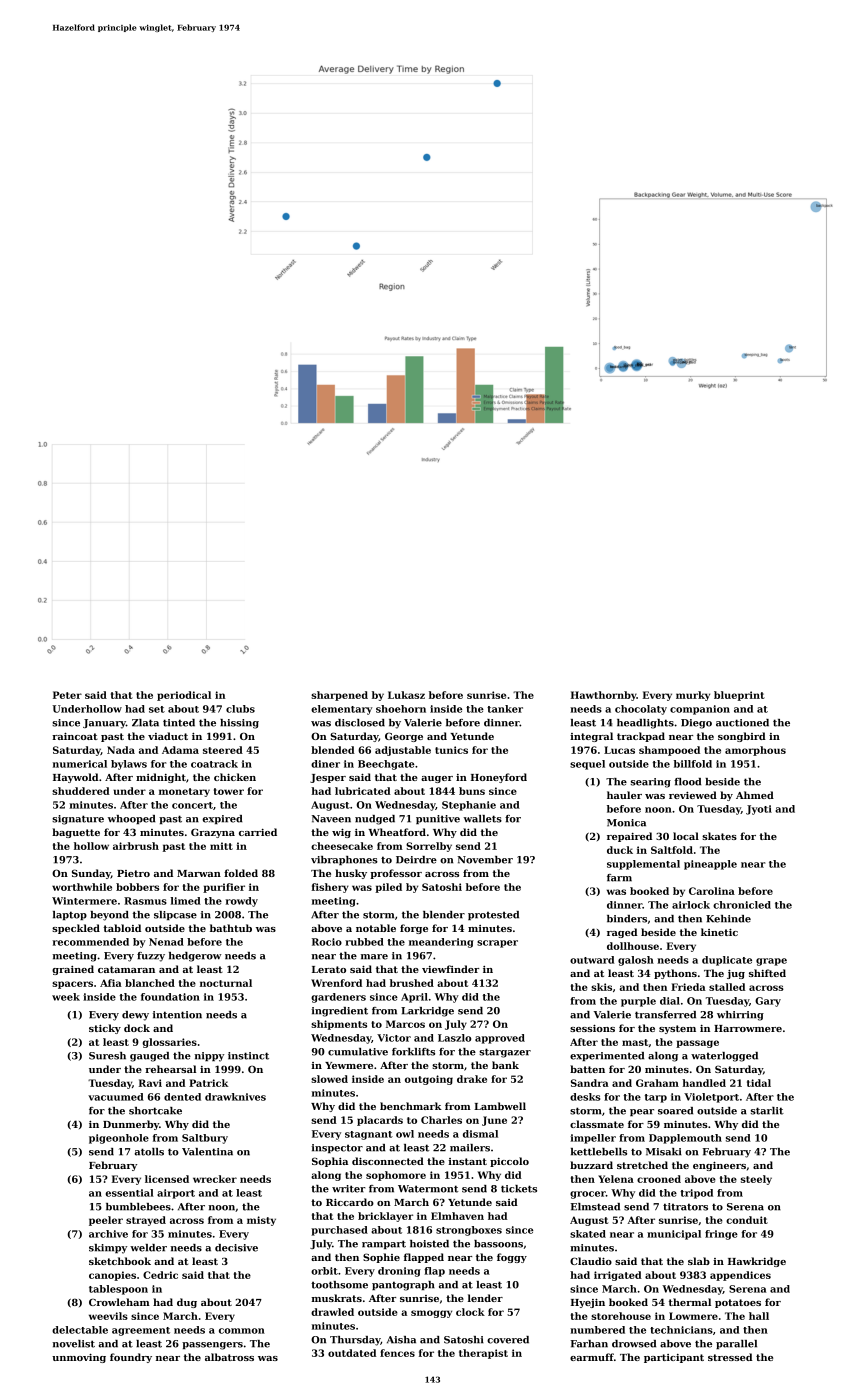 The image size is (849, 1400). I want to click on common, so click(242, 1331).
